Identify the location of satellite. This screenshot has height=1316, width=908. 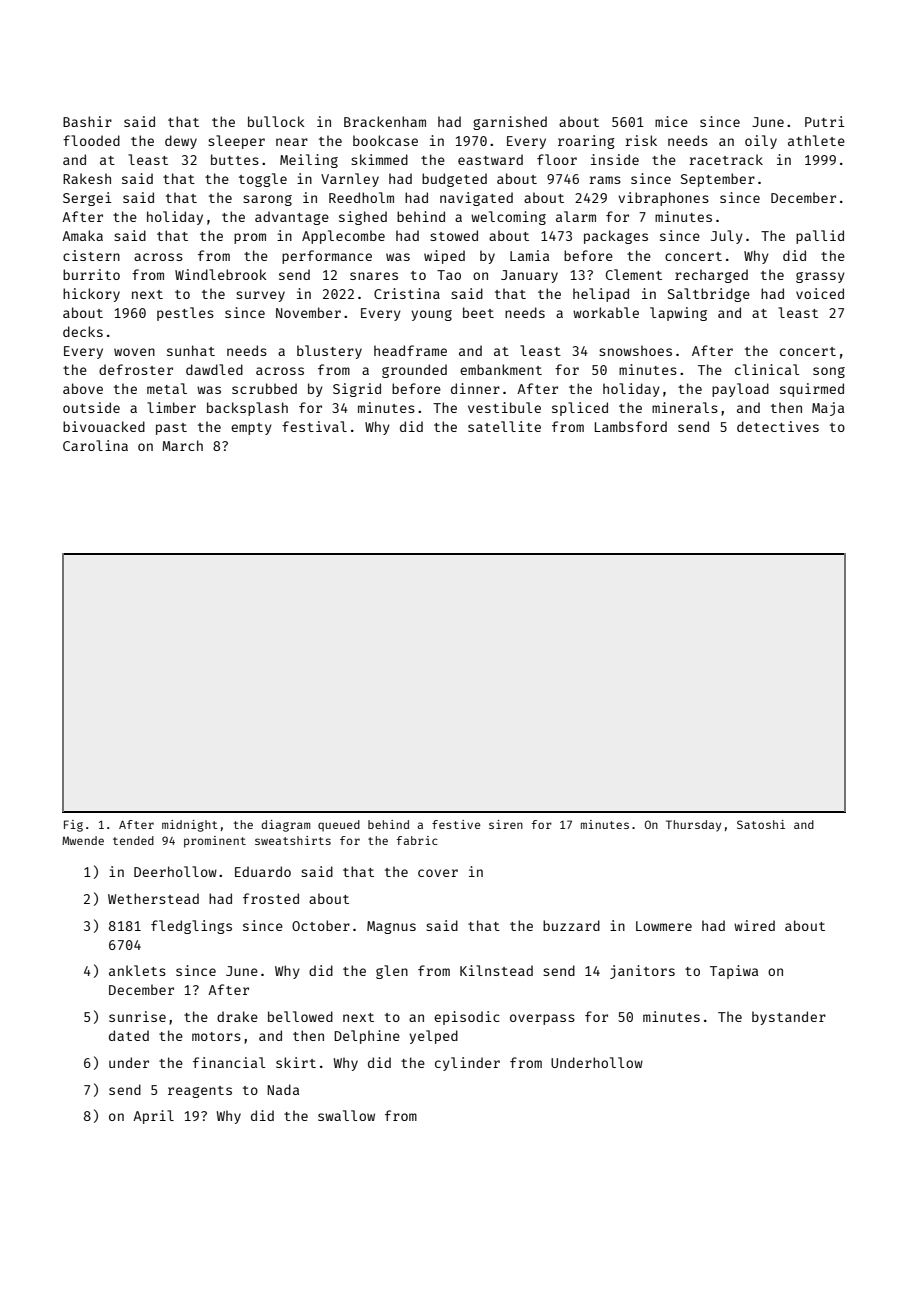
(504, 426).
